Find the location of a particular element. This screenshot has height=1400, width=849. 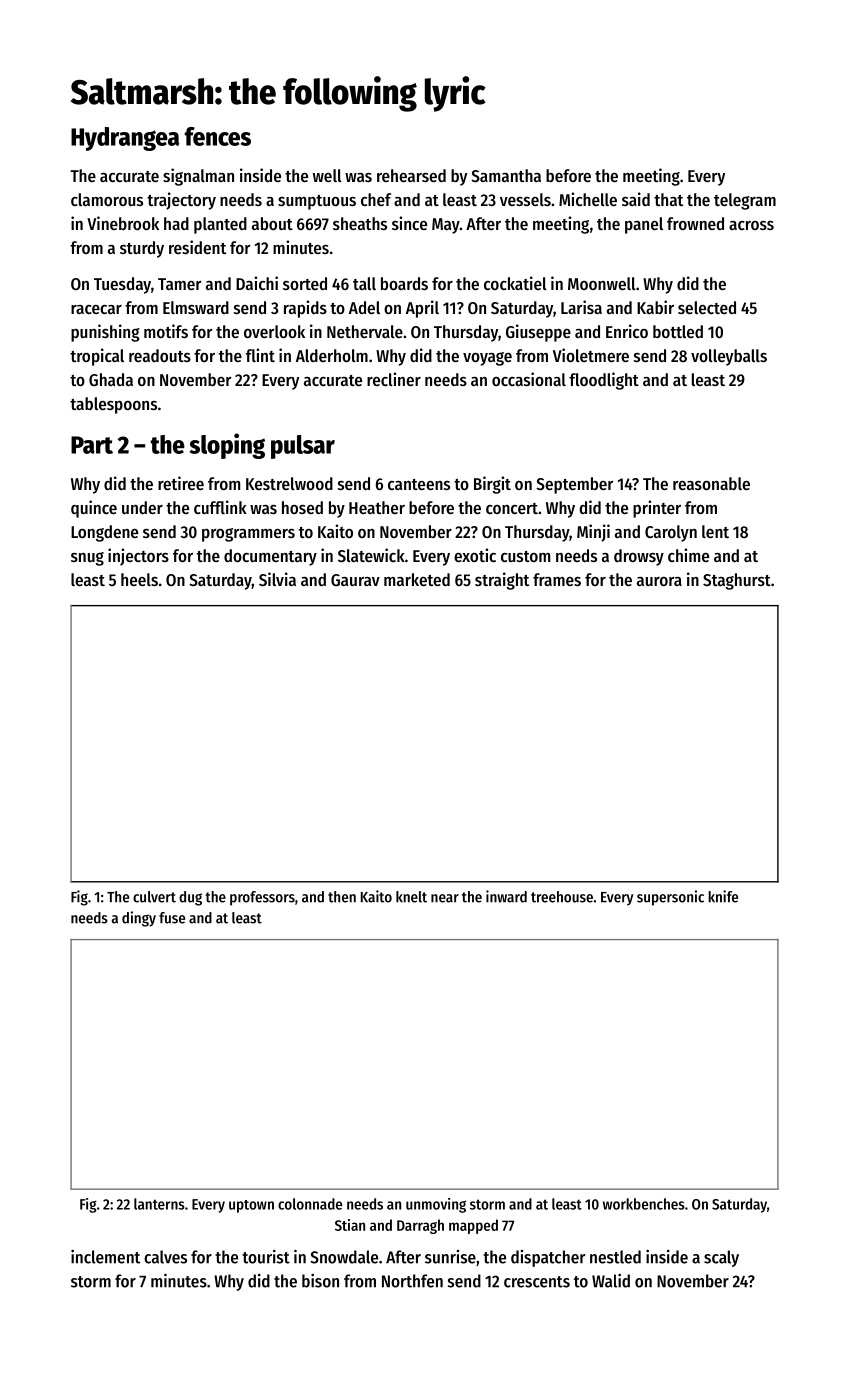

drowsy is located at coordinates (639, 557).
